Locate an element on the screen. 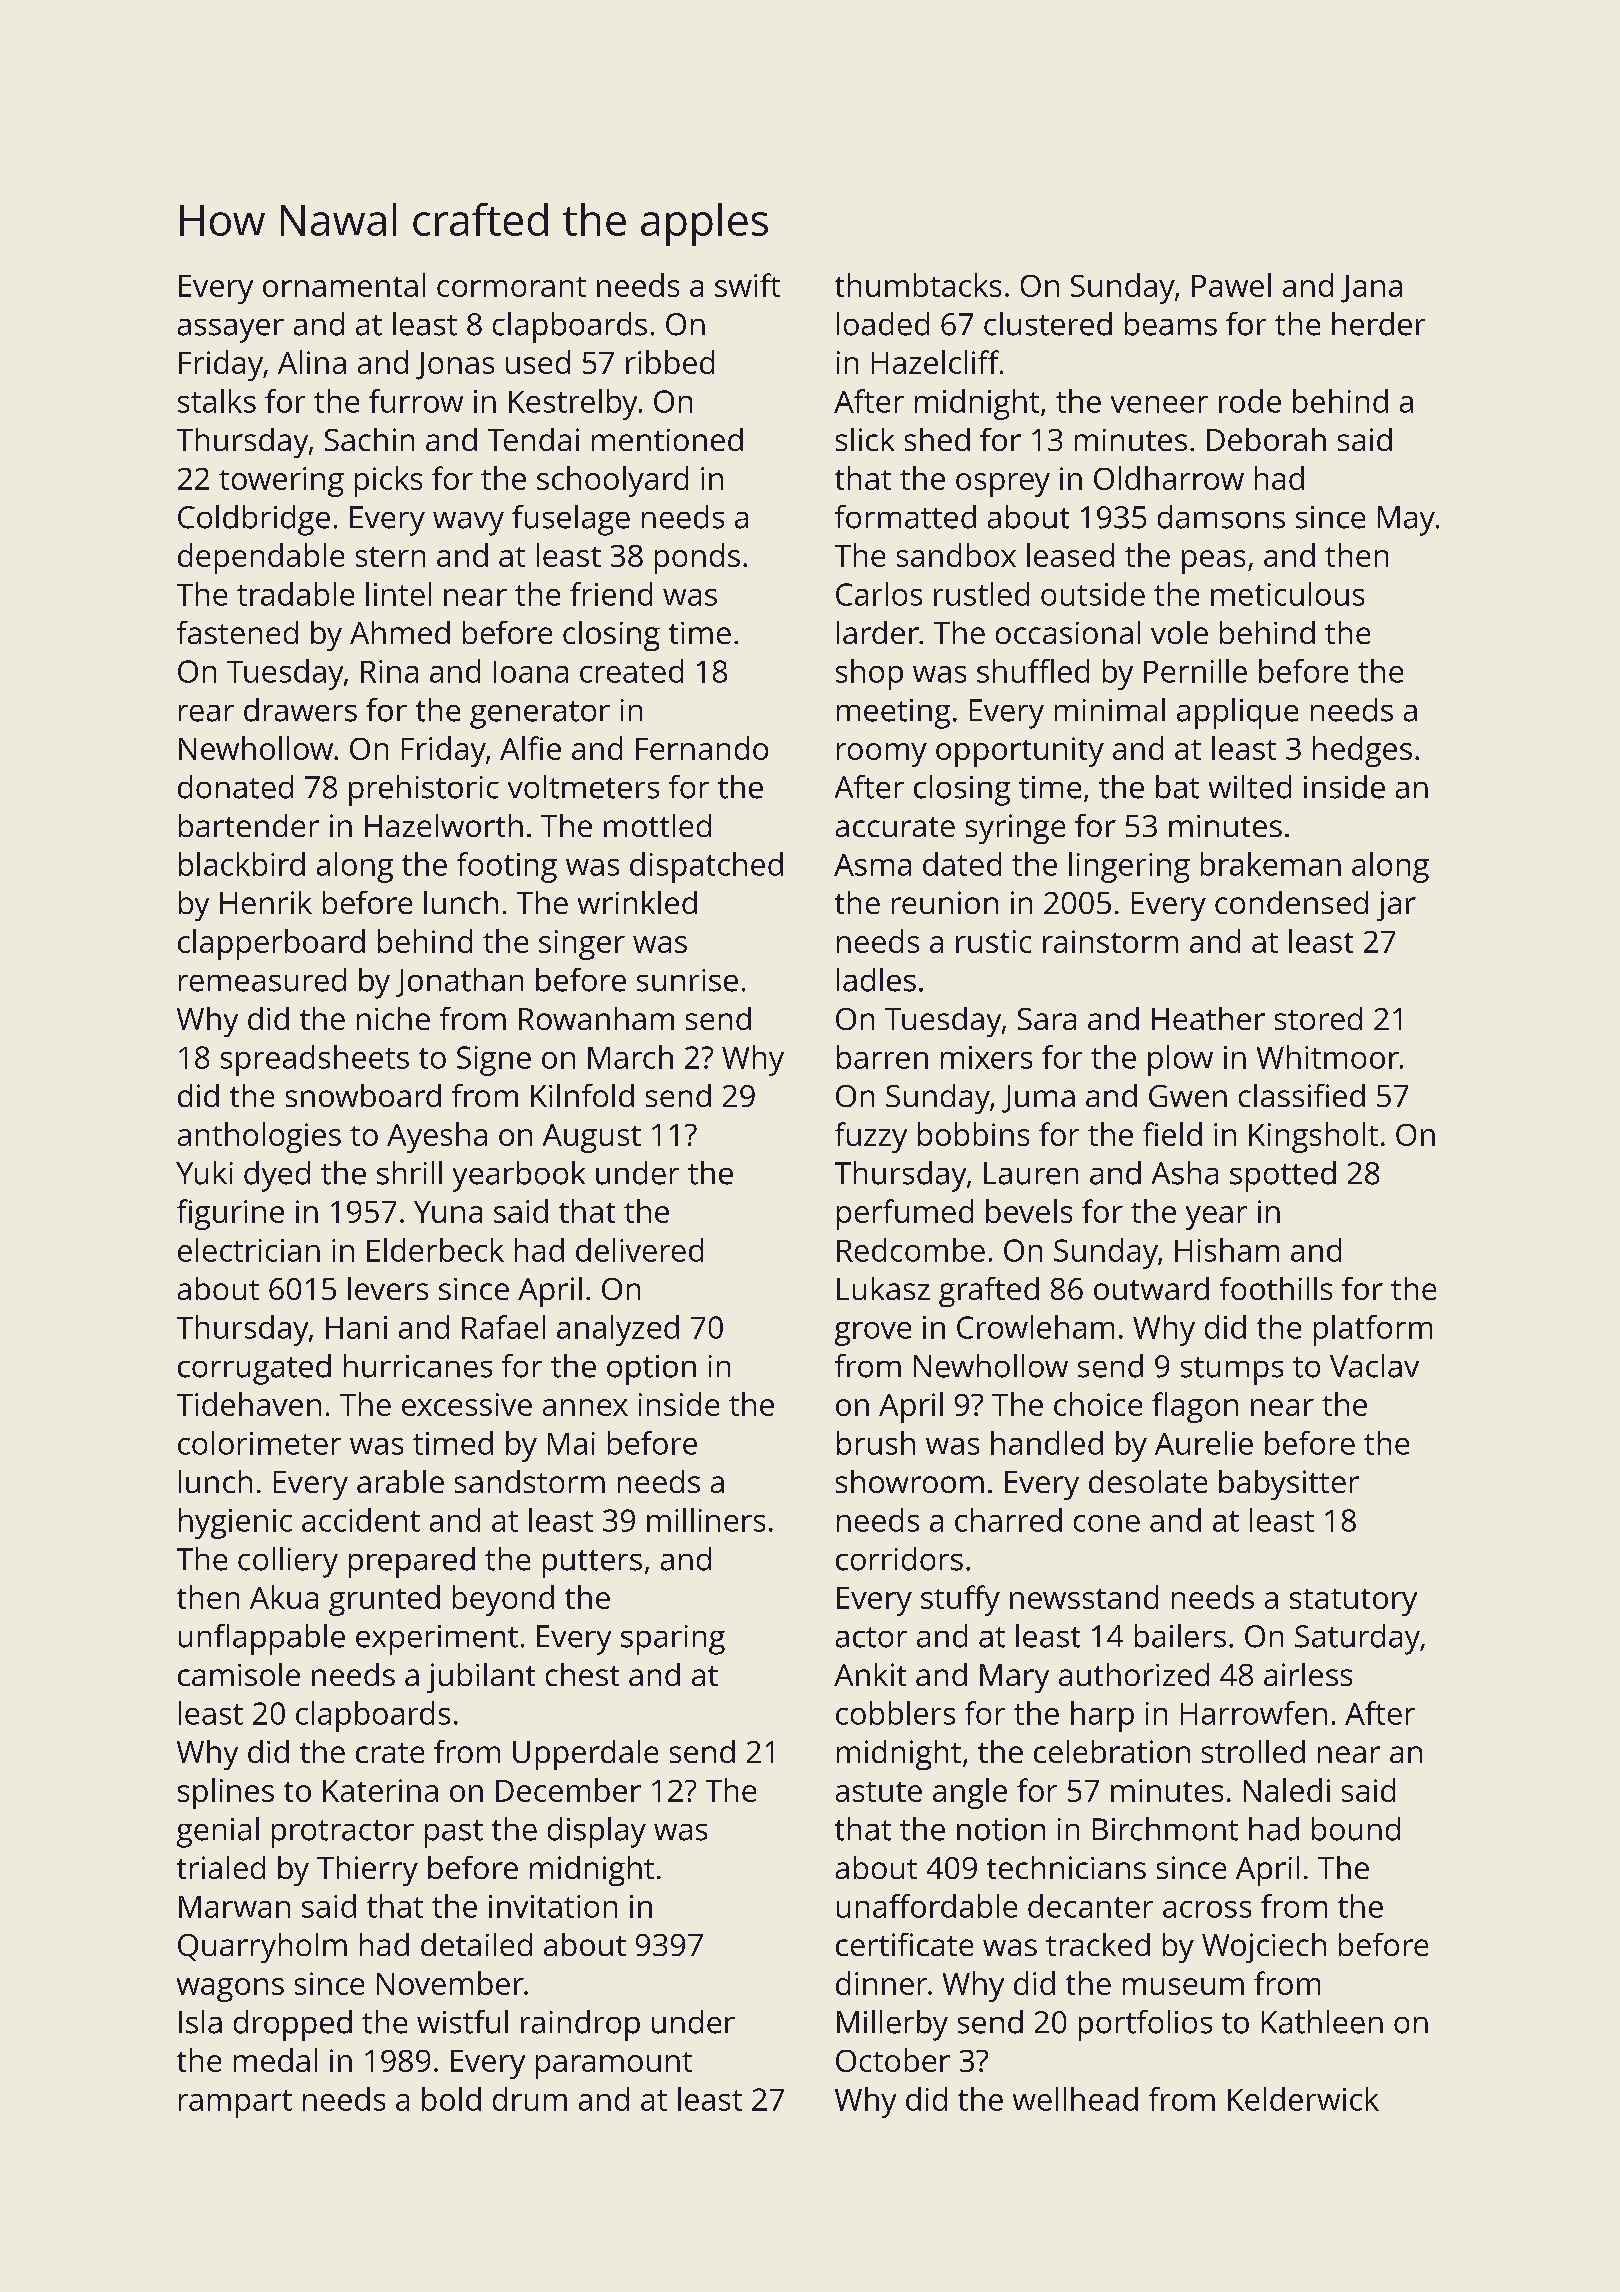 This screenshot has width=1620, height=2292. spreadsheets is located at coordinates (315, 1060).
